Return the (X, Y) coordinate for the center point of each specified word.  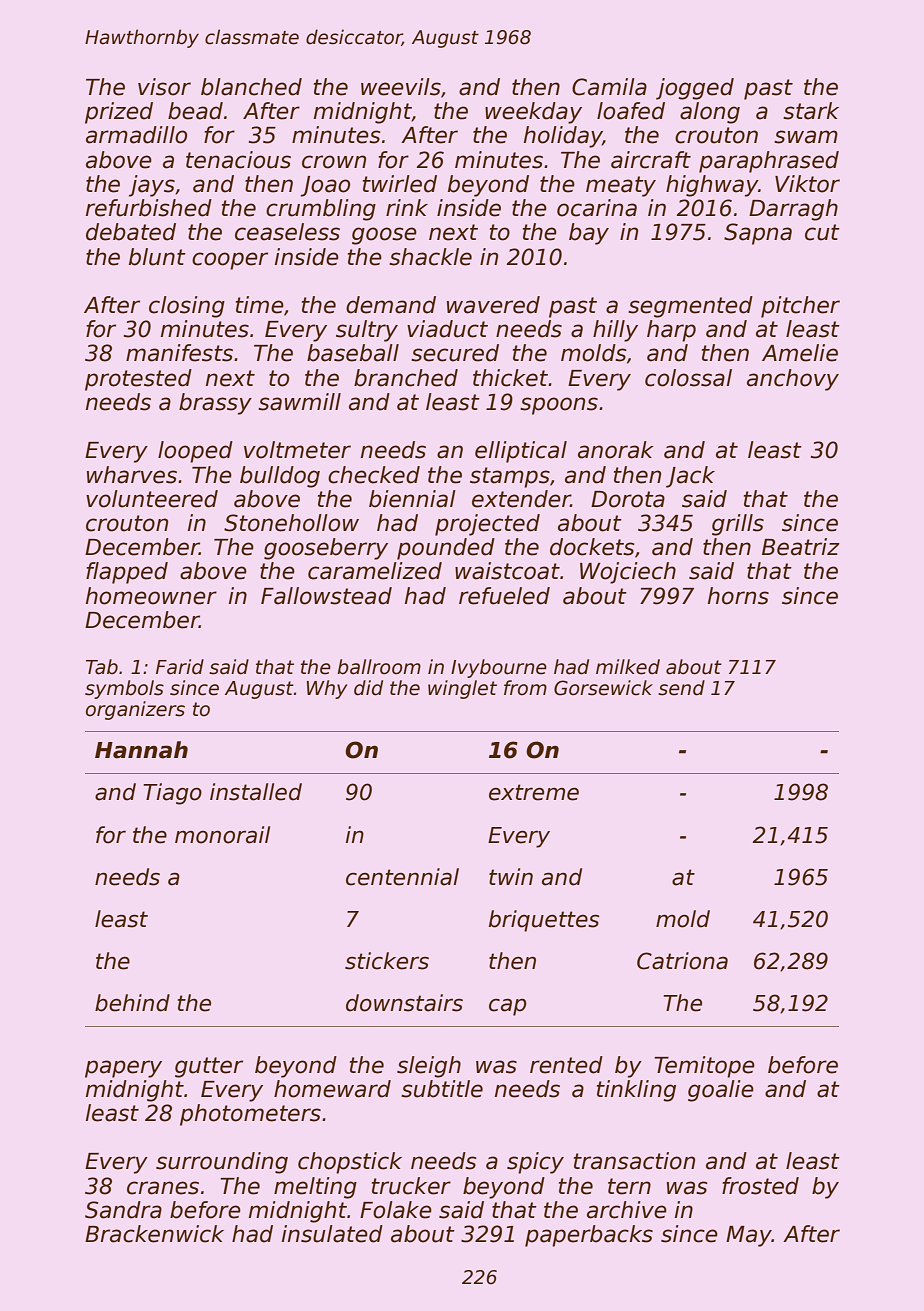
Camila (609, 87)
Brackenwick (154, 1234)
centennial (402, 877)
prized (119, 113)
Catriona (682, 961)
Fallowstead (326, 596)
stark (811, 111)
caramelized (375, 571)
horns (738, 596)
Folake (396, 1210)
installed (256, 792)
